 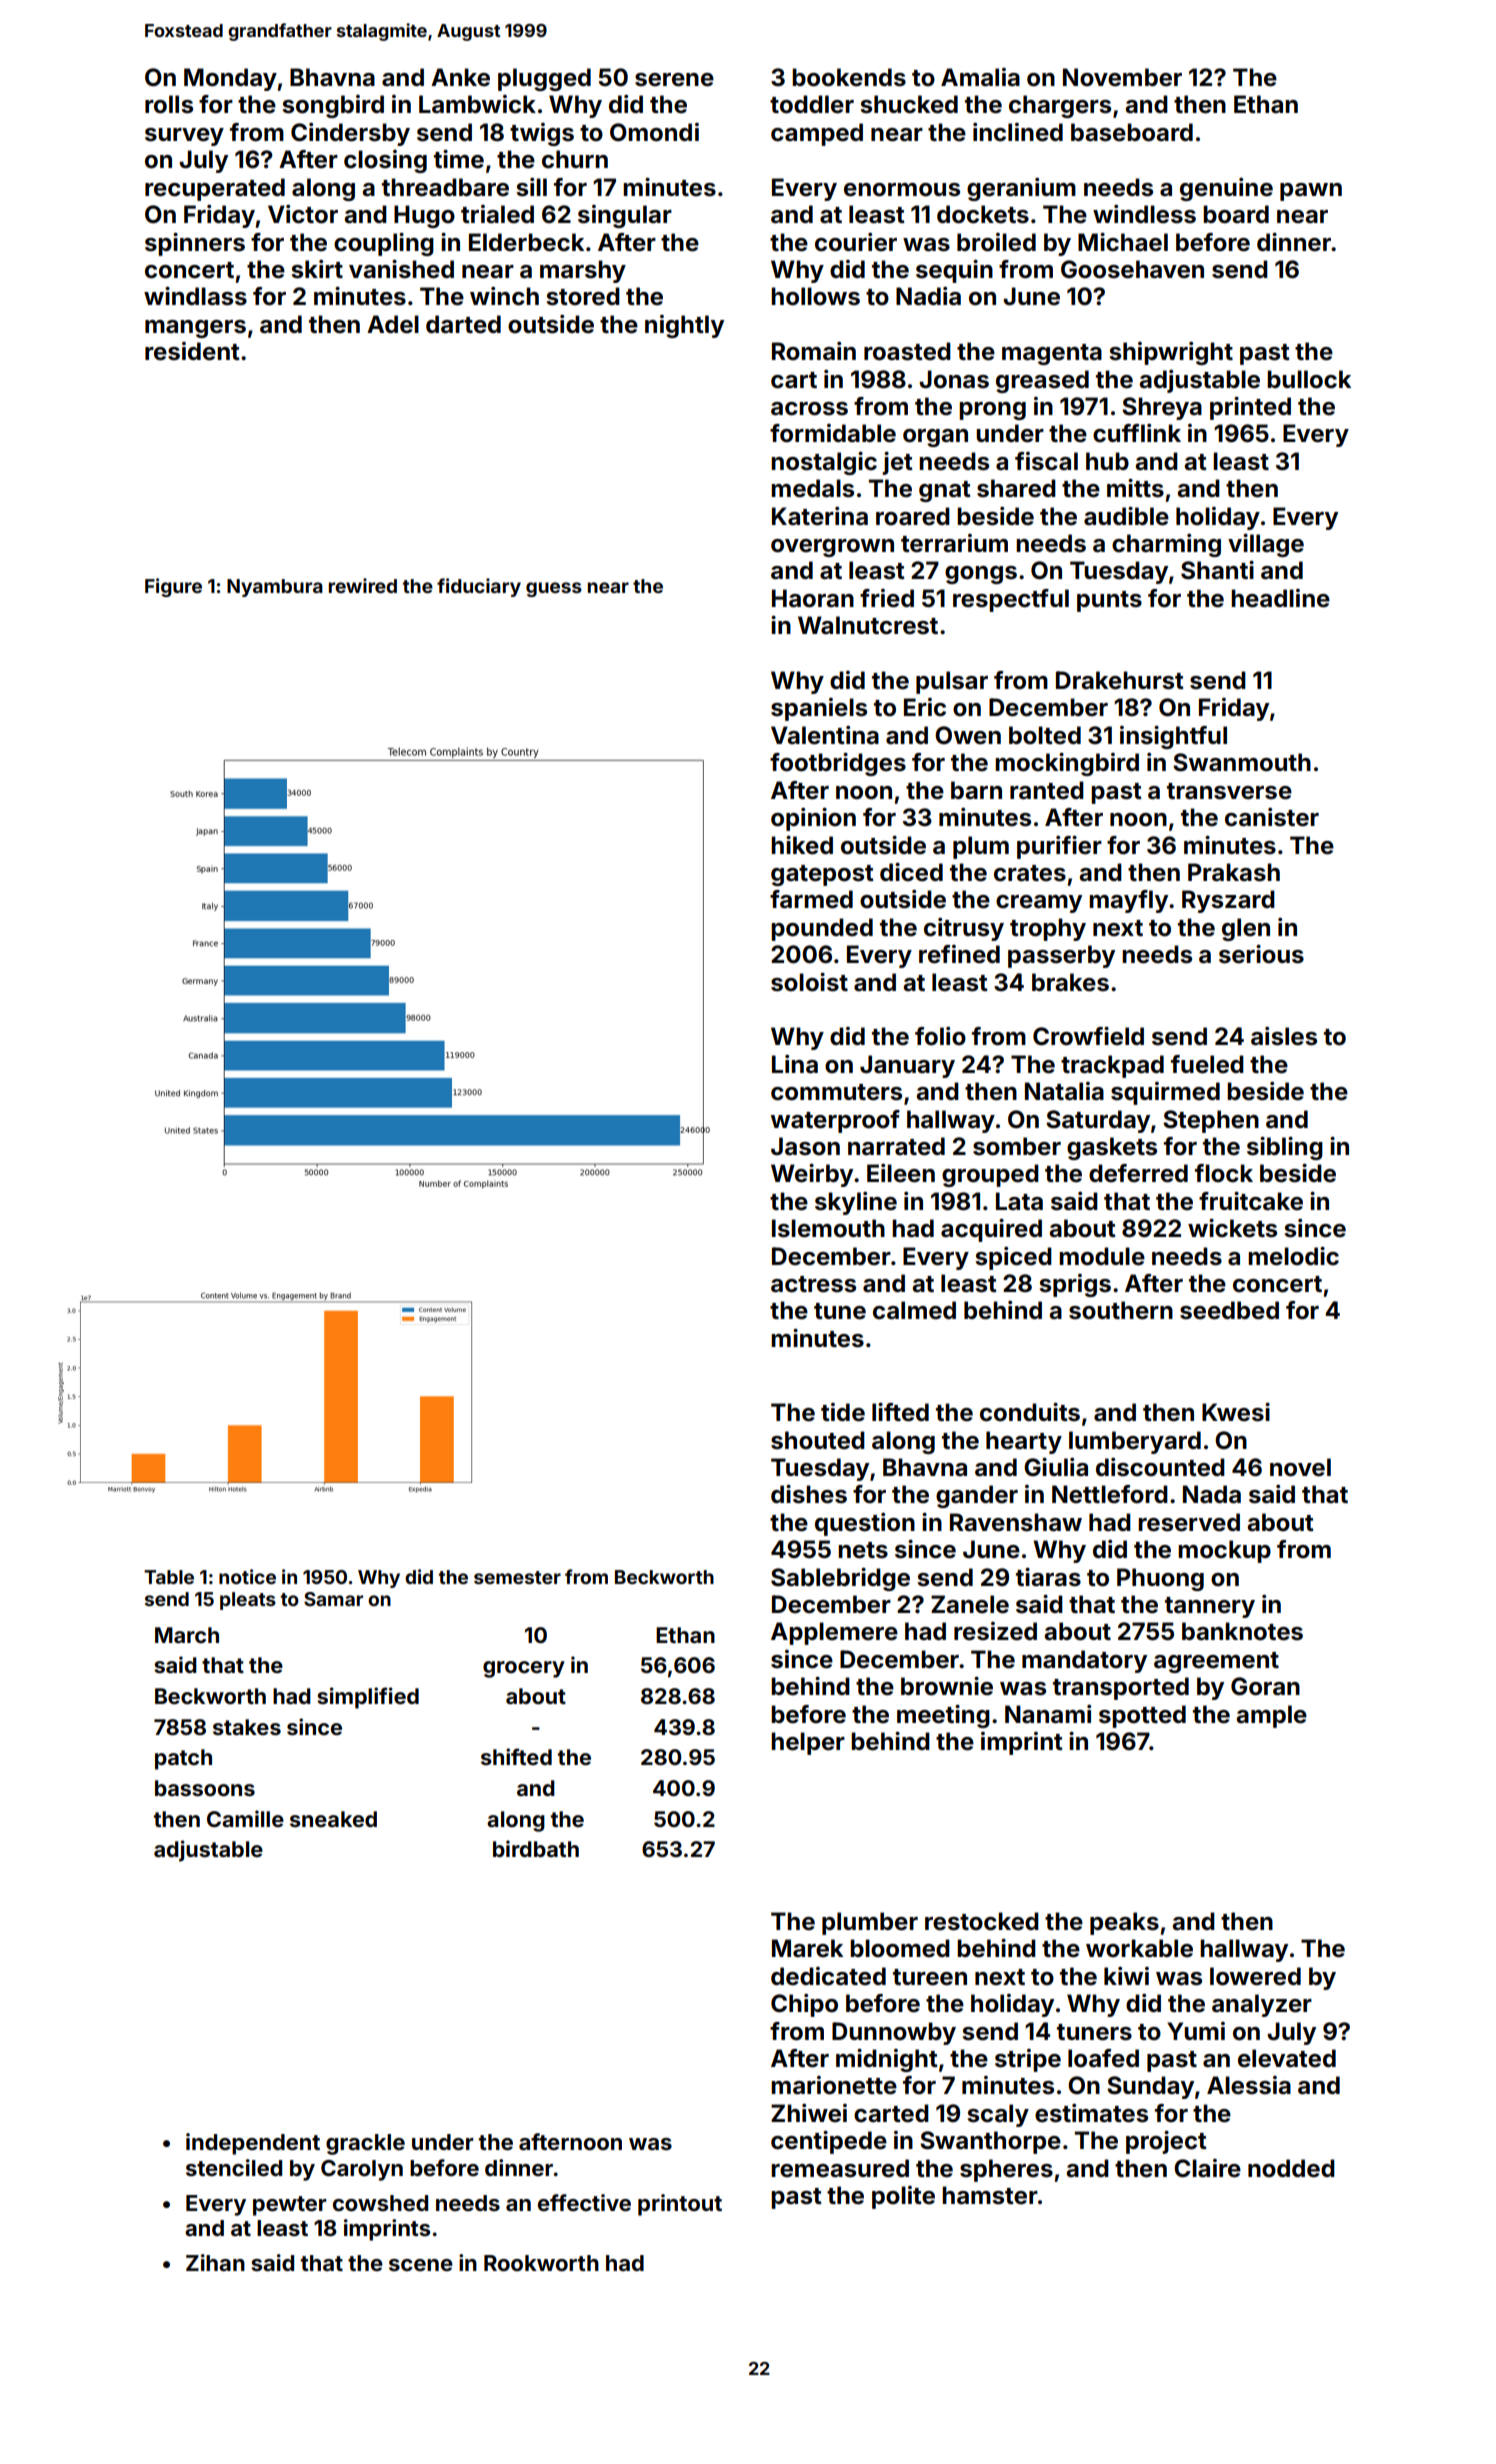 I want to click on Amalia, so click(x=980, y=77).
